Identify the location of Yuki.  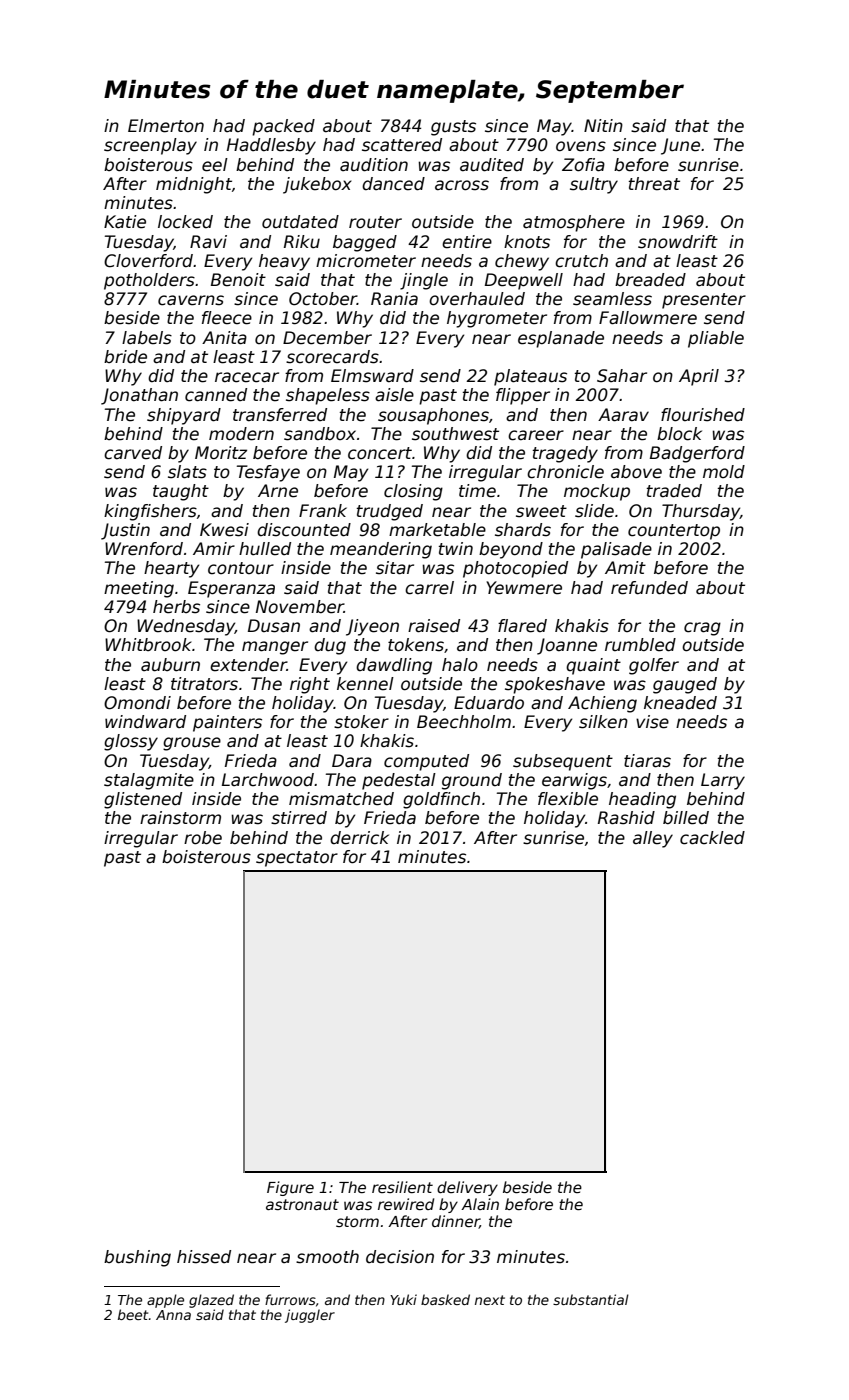
(403, 1299).
